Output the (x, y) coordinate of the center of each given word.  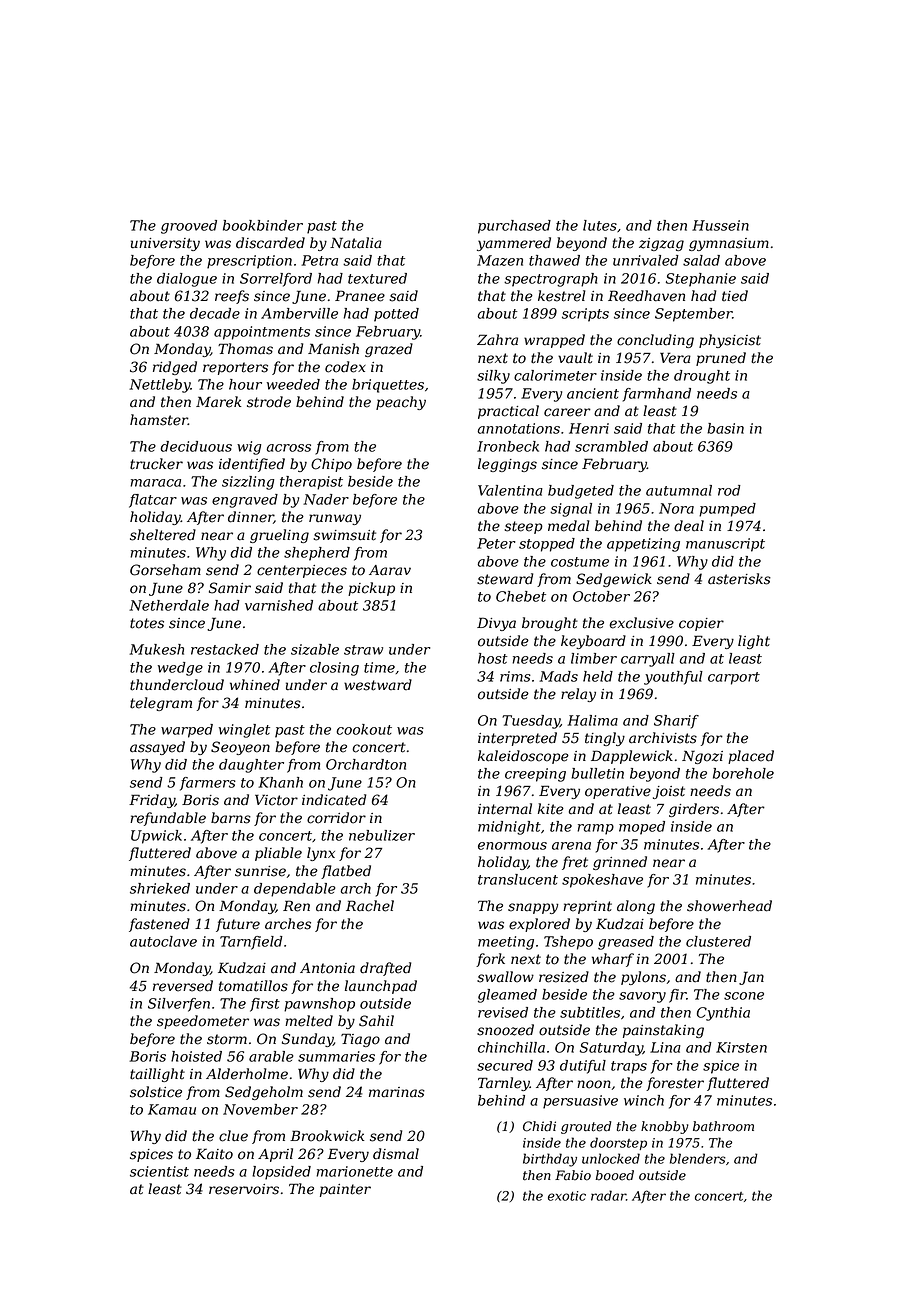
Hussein (720, 225)
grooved (189, 227)
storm (227, 1039)
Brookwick (327, 1136)
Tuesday (531, 722)
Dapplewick (632, 757)
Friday (152, 801)
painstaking (663, 1031)
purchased (514, 227)
